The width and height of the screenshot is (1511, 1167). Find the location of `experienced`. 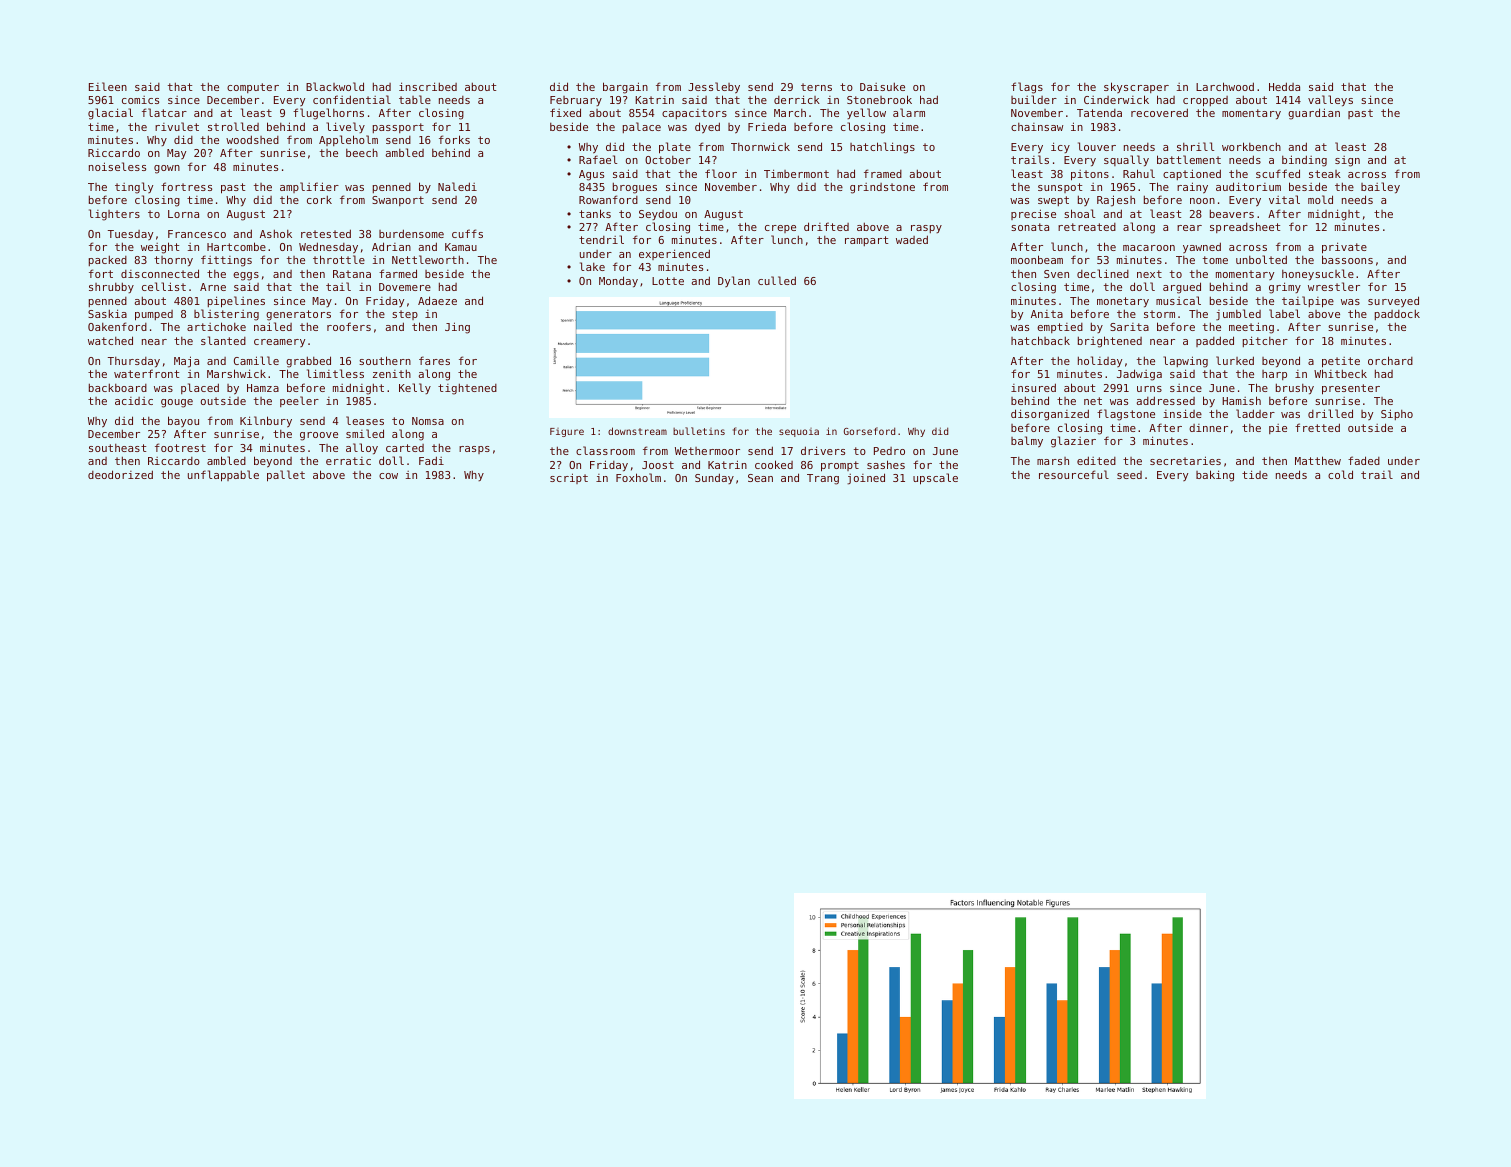

experienced is located at coordinates (674, 254).
